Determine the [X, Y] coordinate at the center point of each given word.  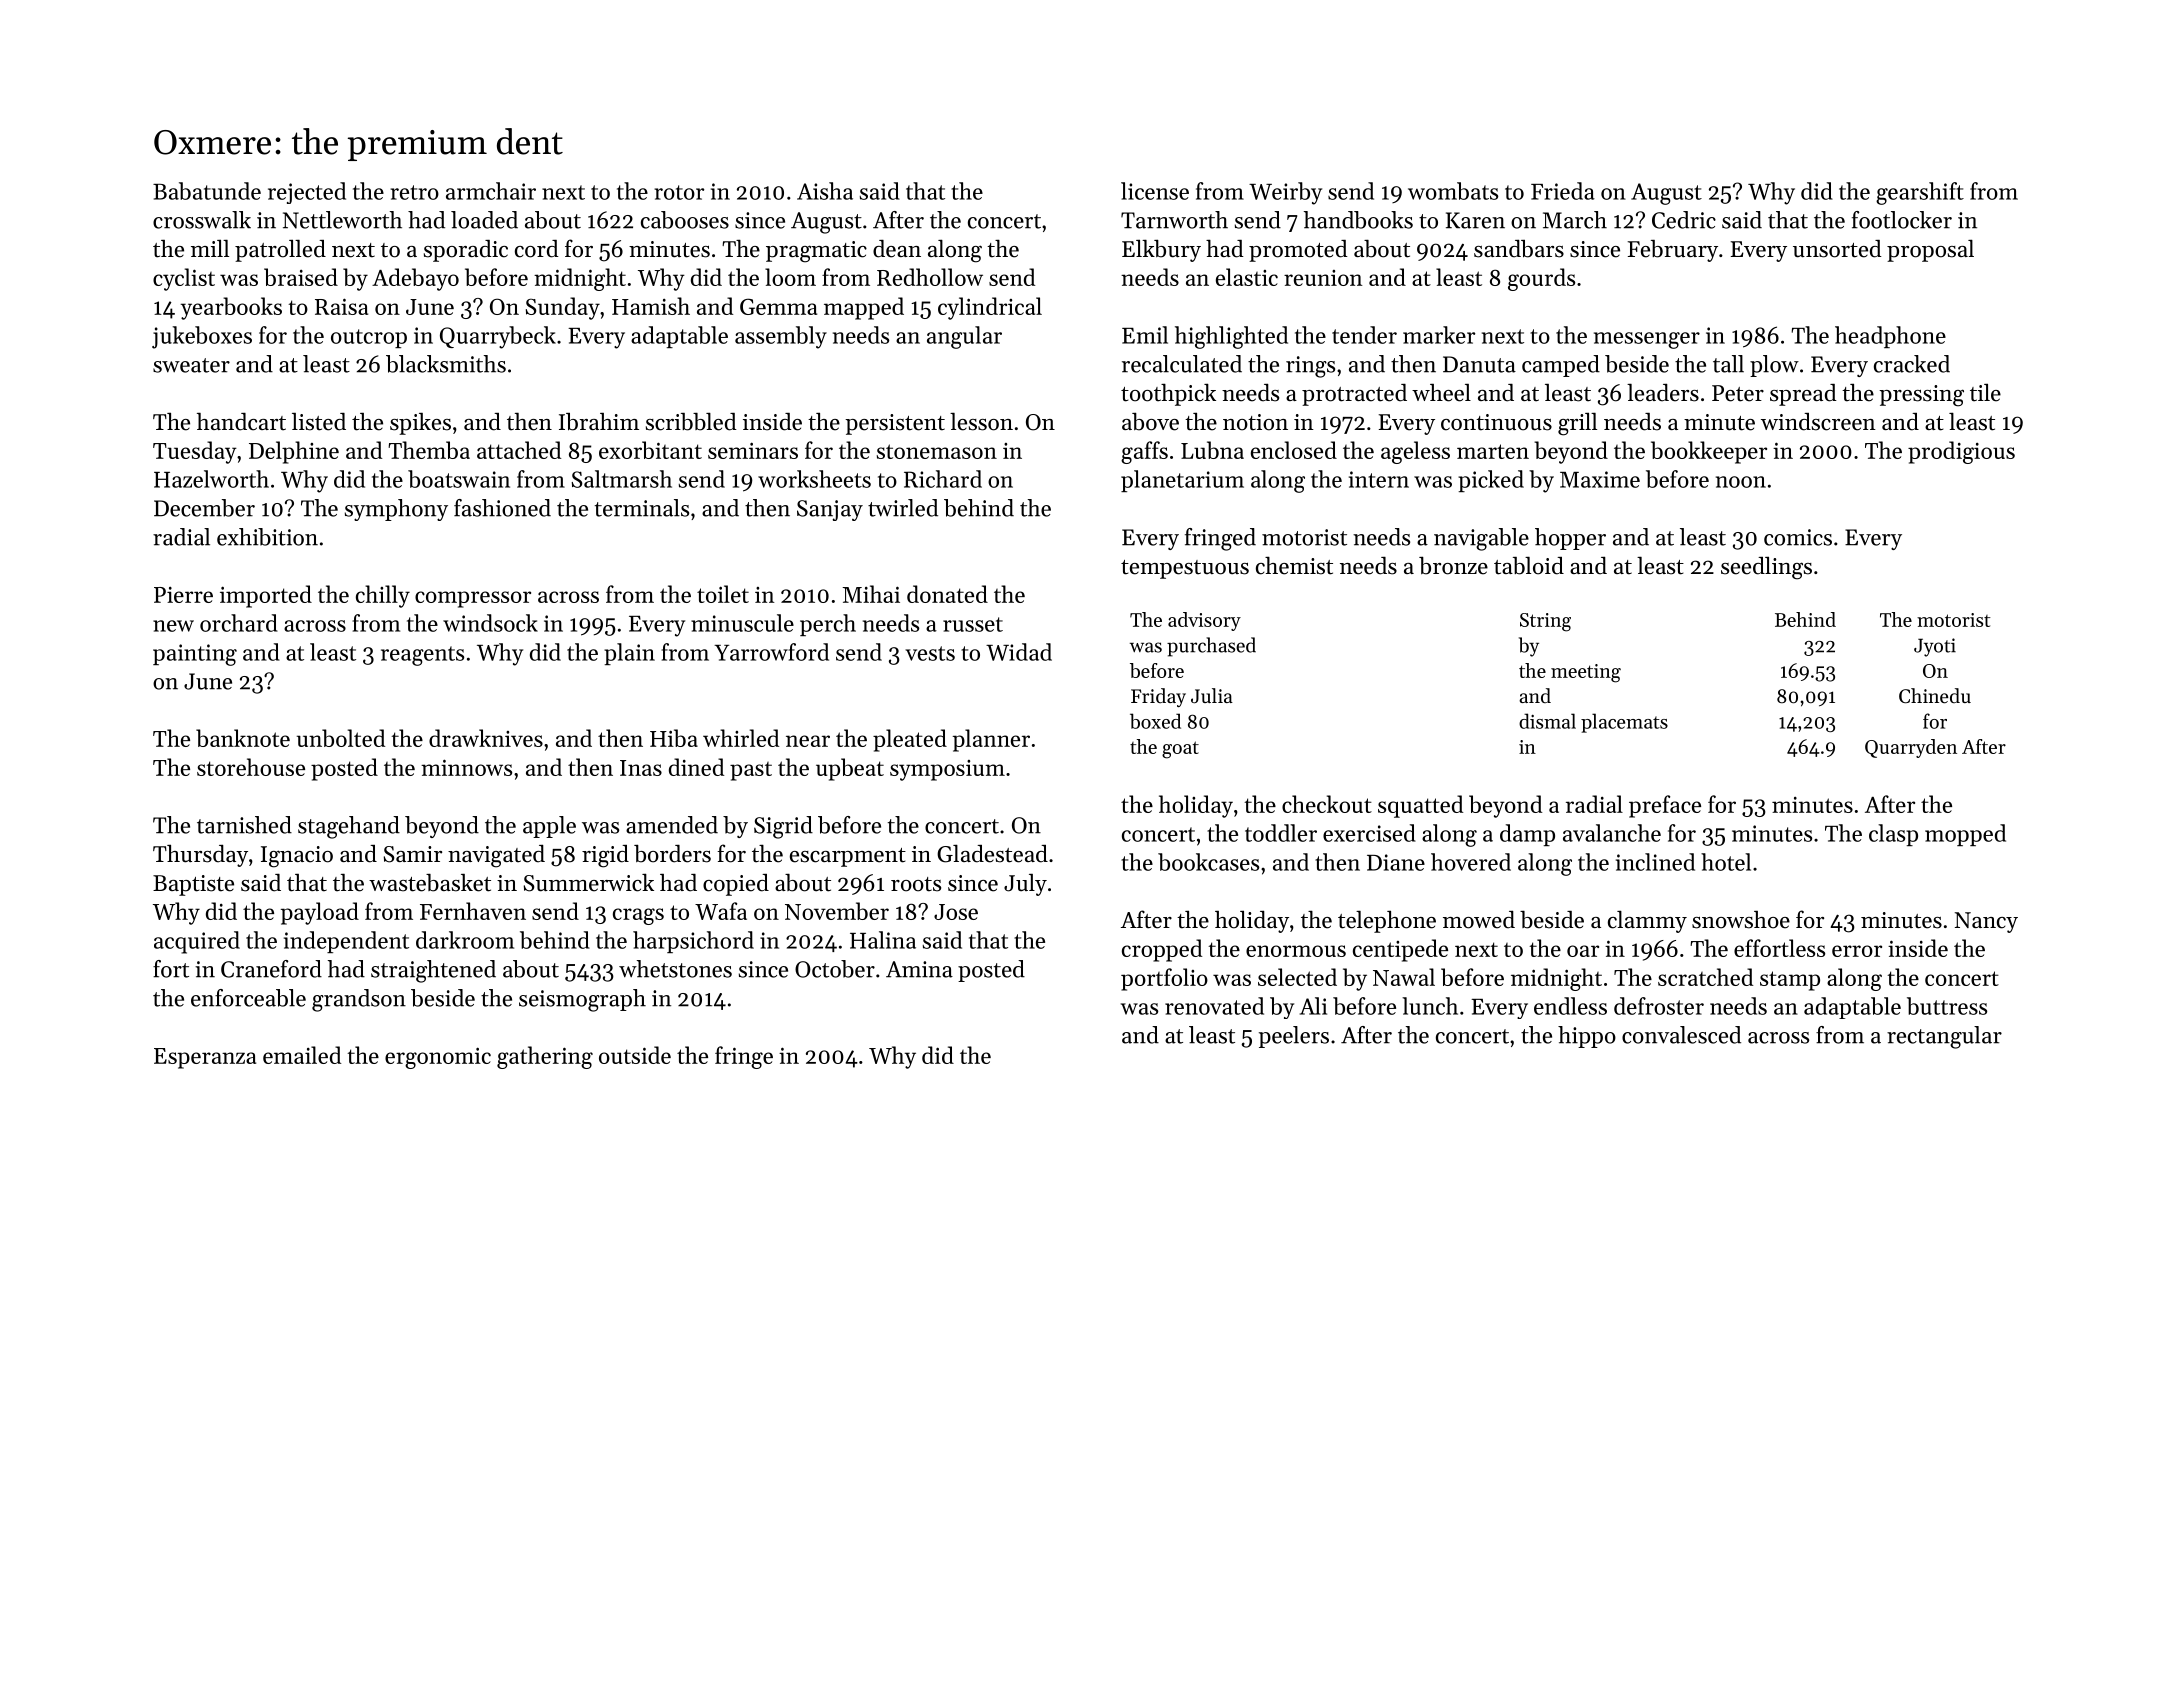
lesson [981, 421]
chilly [383, 596]
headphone [1890, 337]
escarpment [848, 857]
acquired [197, 942]
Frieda [1563, 191]
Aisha [825, 191]
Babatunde [207, 191]
